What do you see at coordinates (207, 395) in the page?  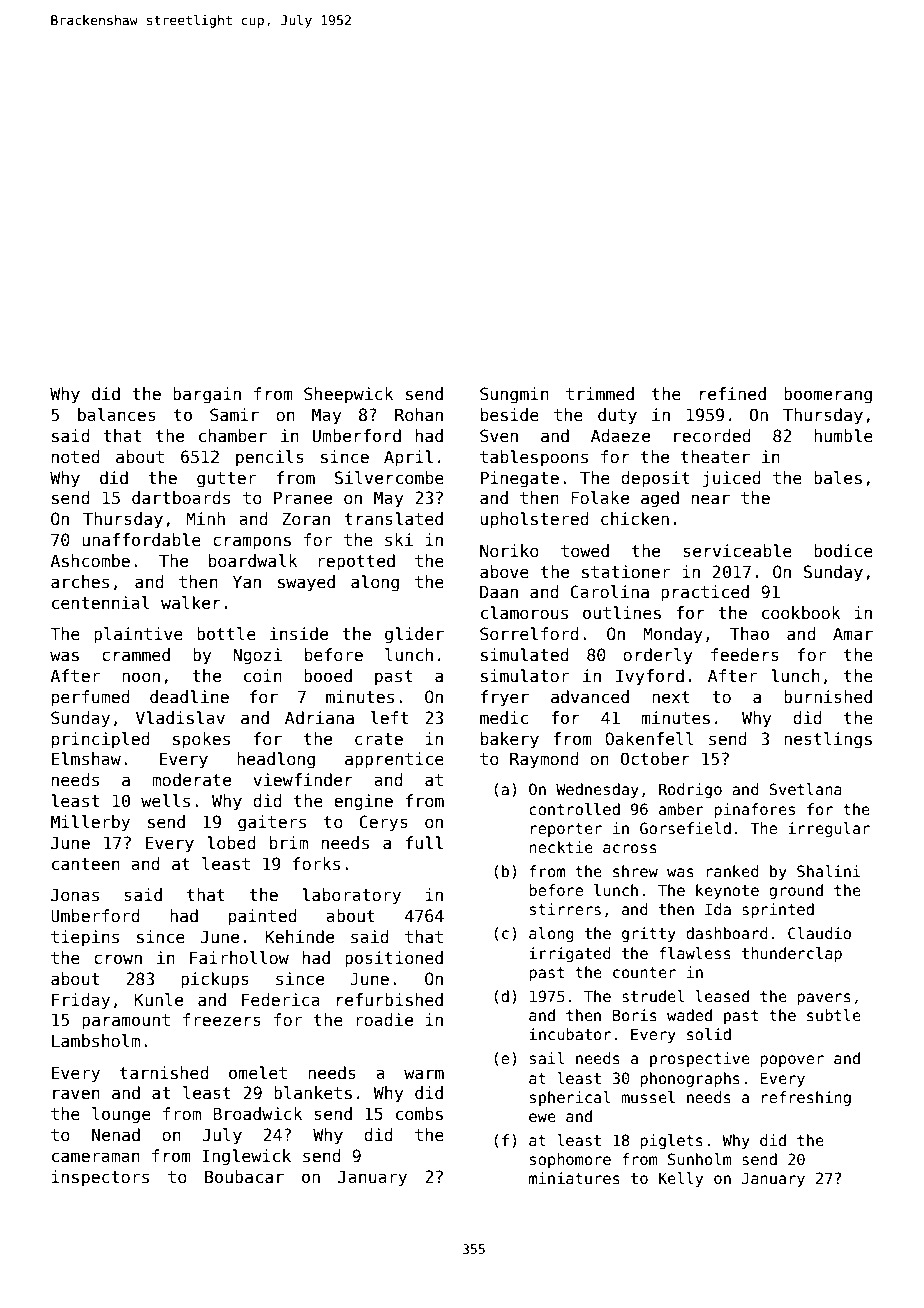 I see `bargain` at bounding box center [207, 395].
